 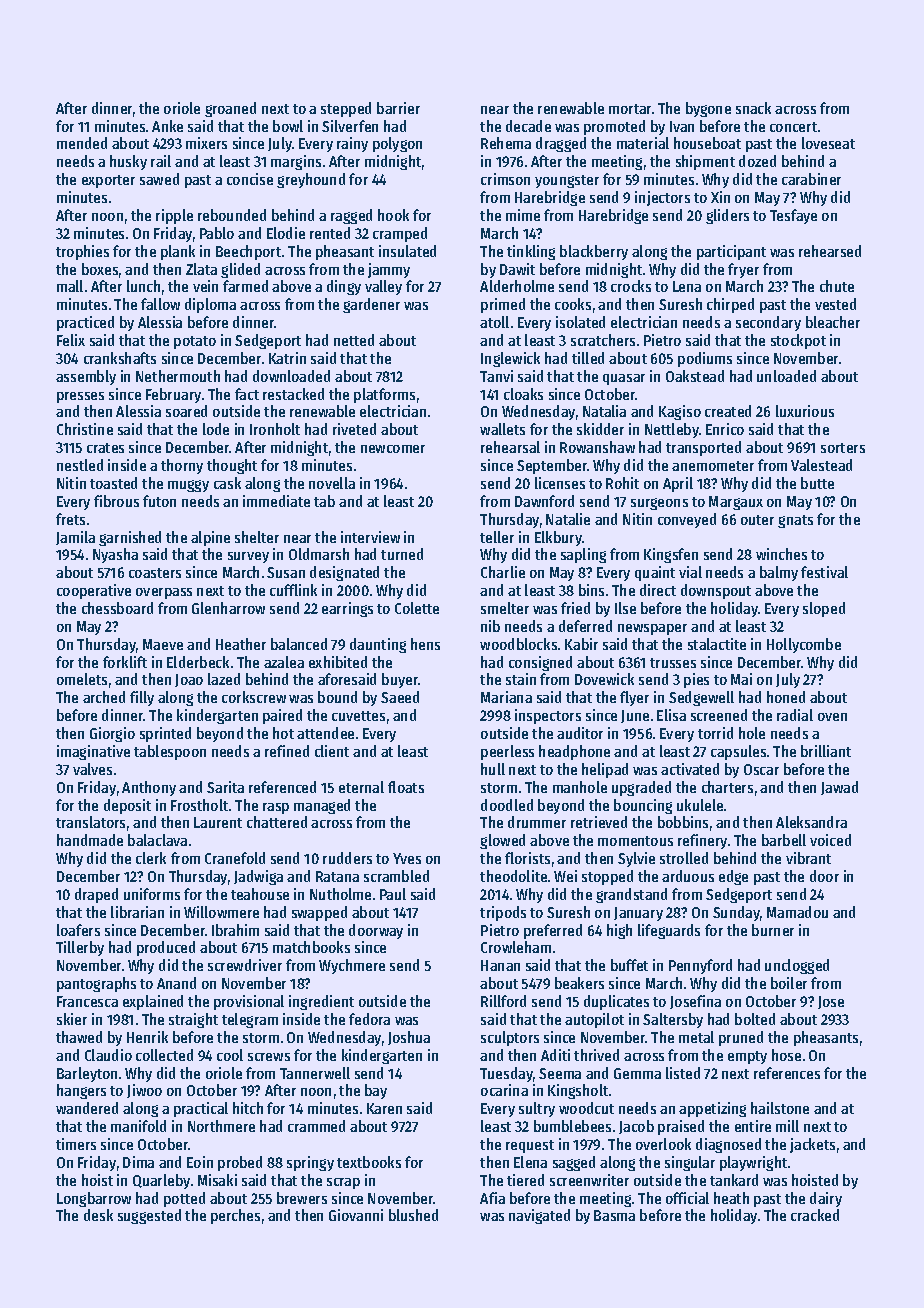 What do you see at coordinates (594, 252) in the screenshot?
I see `blackberry` at bounding box center [594, 252].
